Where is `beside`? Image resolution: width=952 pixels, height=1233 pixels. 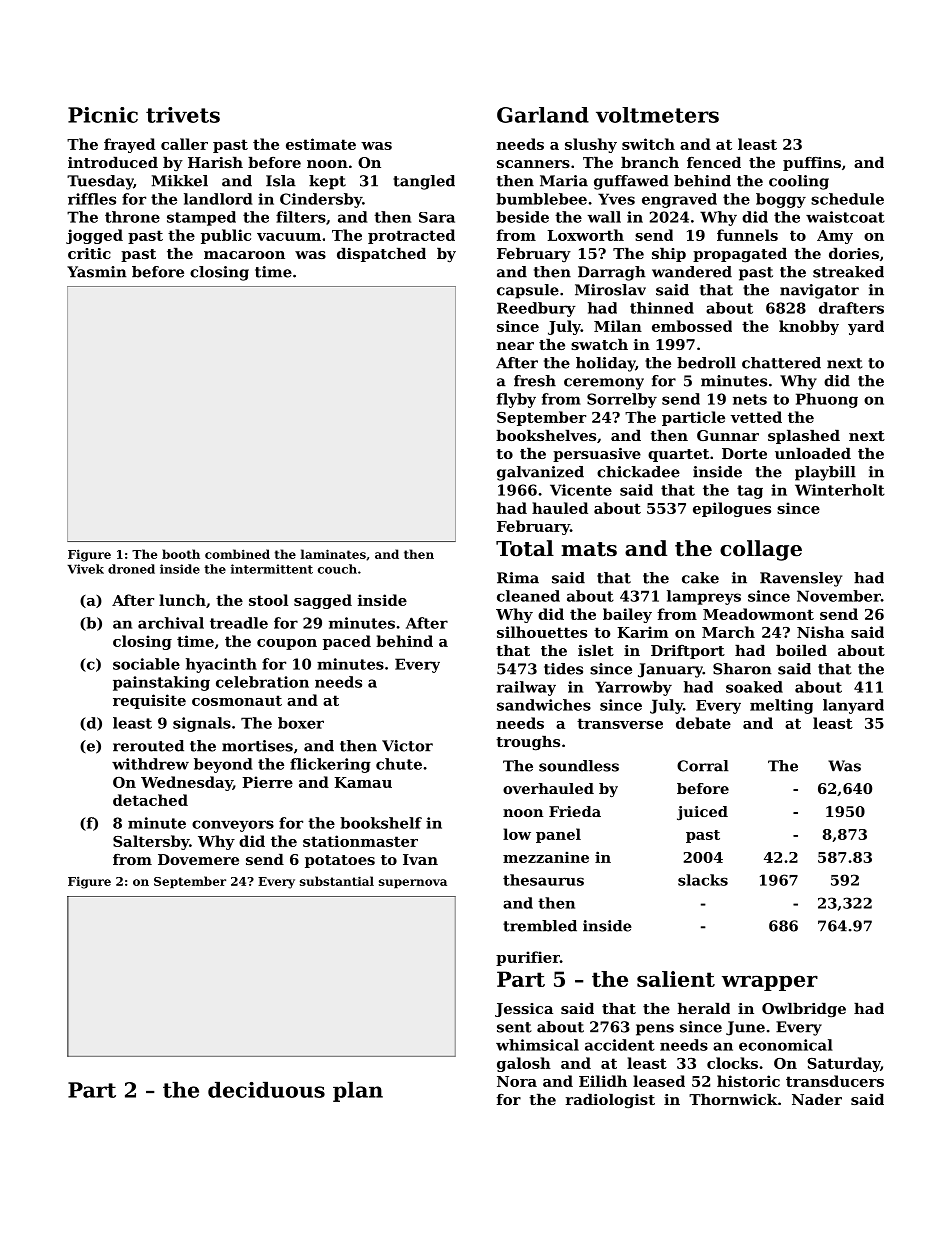 beside is located at coordinates (522, 217).
